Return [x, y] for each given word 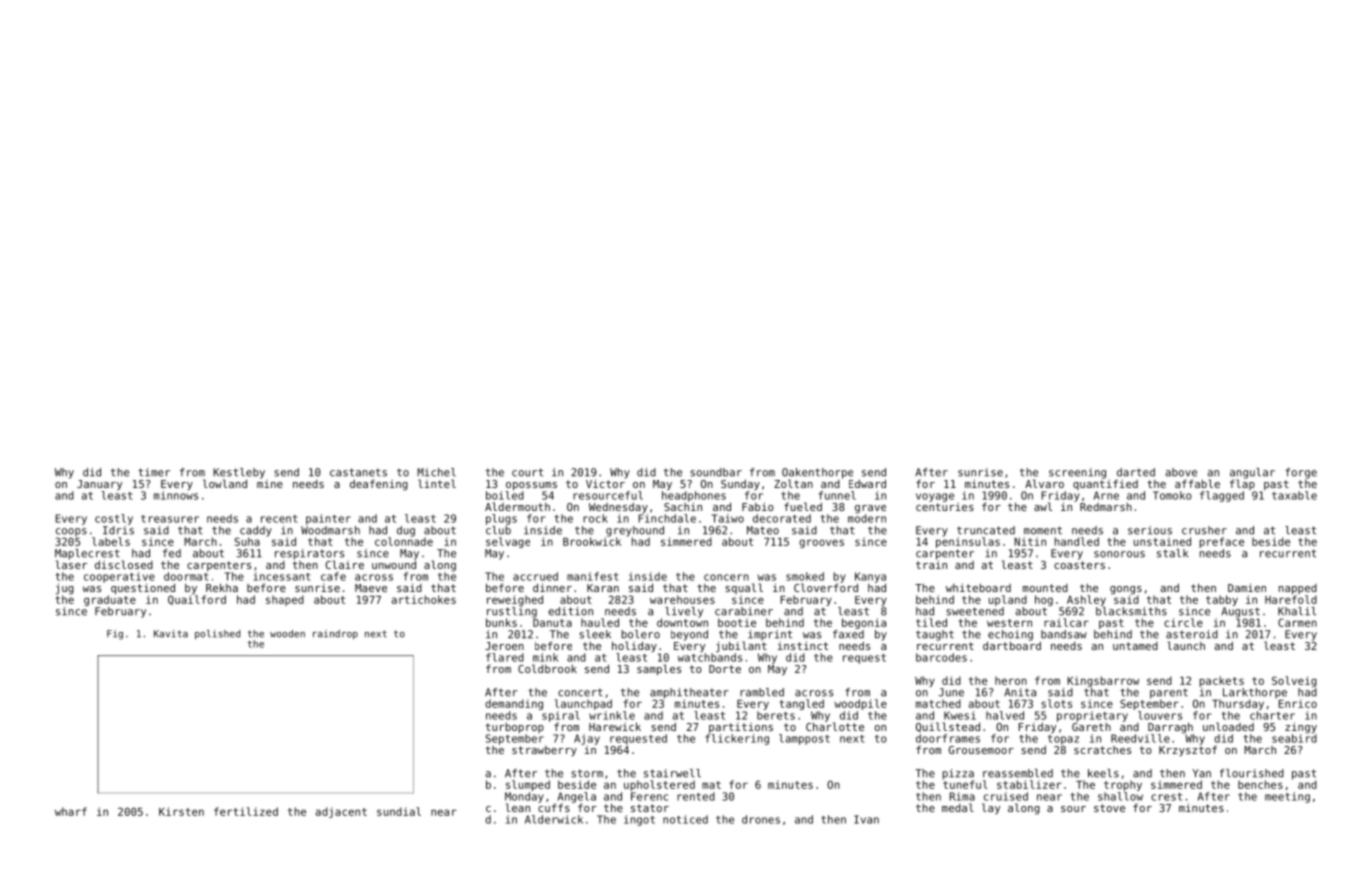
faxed [848, 634]
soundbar [716, 472]
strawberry [544, 751]
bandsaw [1064, 634]
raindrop [335, 634]
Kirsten [181, 811]
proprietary [1092, 716]
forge [1301, 473]
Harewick [615, 726]
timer [154, 472]
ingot [639, 820]
